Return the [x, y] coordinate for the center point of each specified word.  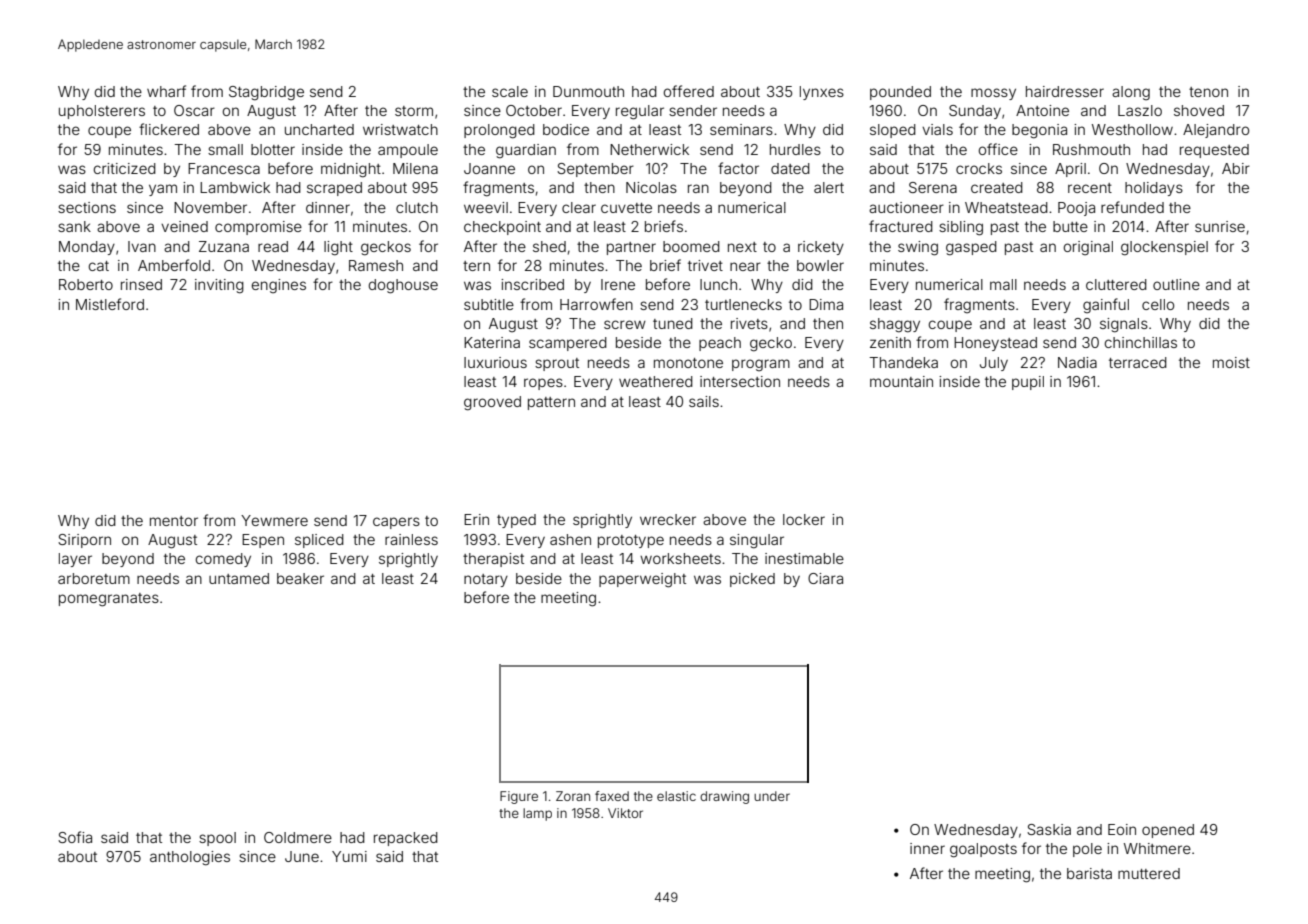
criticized [125, 168]
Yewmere [274, 520]
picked [752, 580]
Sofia [75, 837]
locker [804, 519]
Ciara [825, 578]
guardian [526, 151]
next [742, 247]
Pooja [1076, 209]
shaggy [895, 325]
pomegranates [109, 600]
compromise [258, 228]
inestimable [804, 558]
